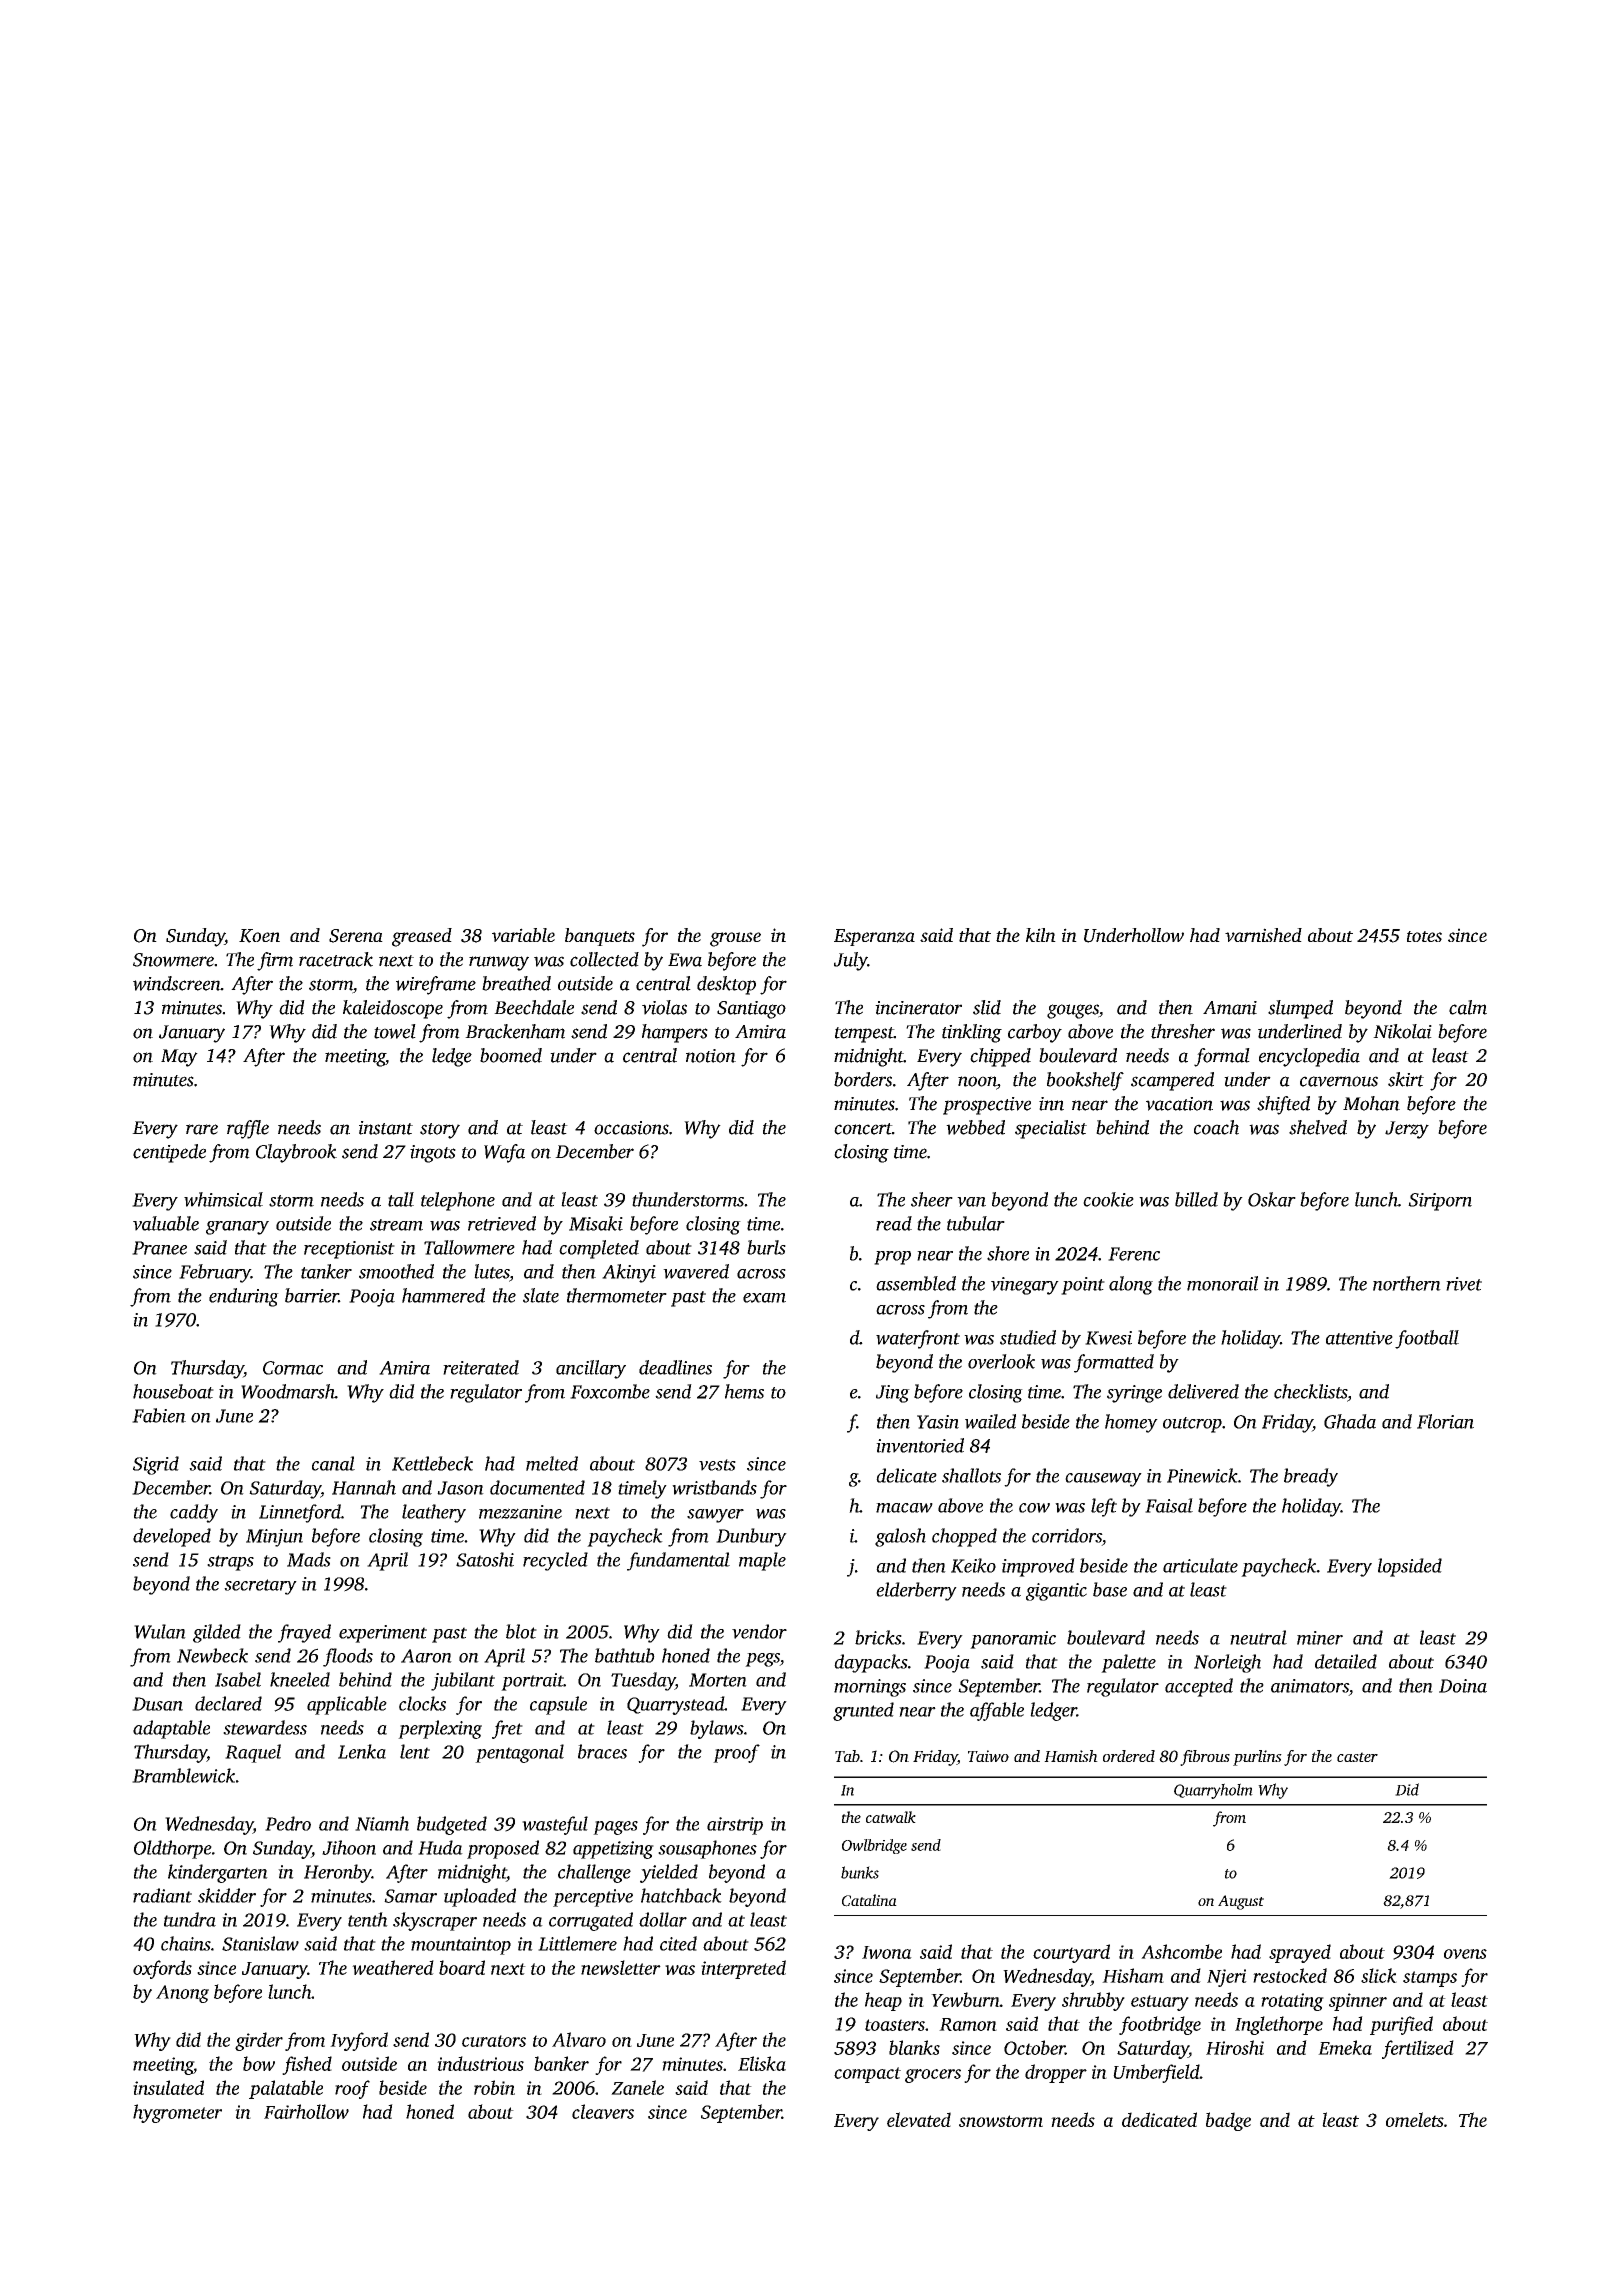 Image resolution: width=1620 pixels, height=2292 pixels. What do you see at coordinates (1199, 1687) in the document?
I see `accepted` at bounding box center [1199, 1687].
